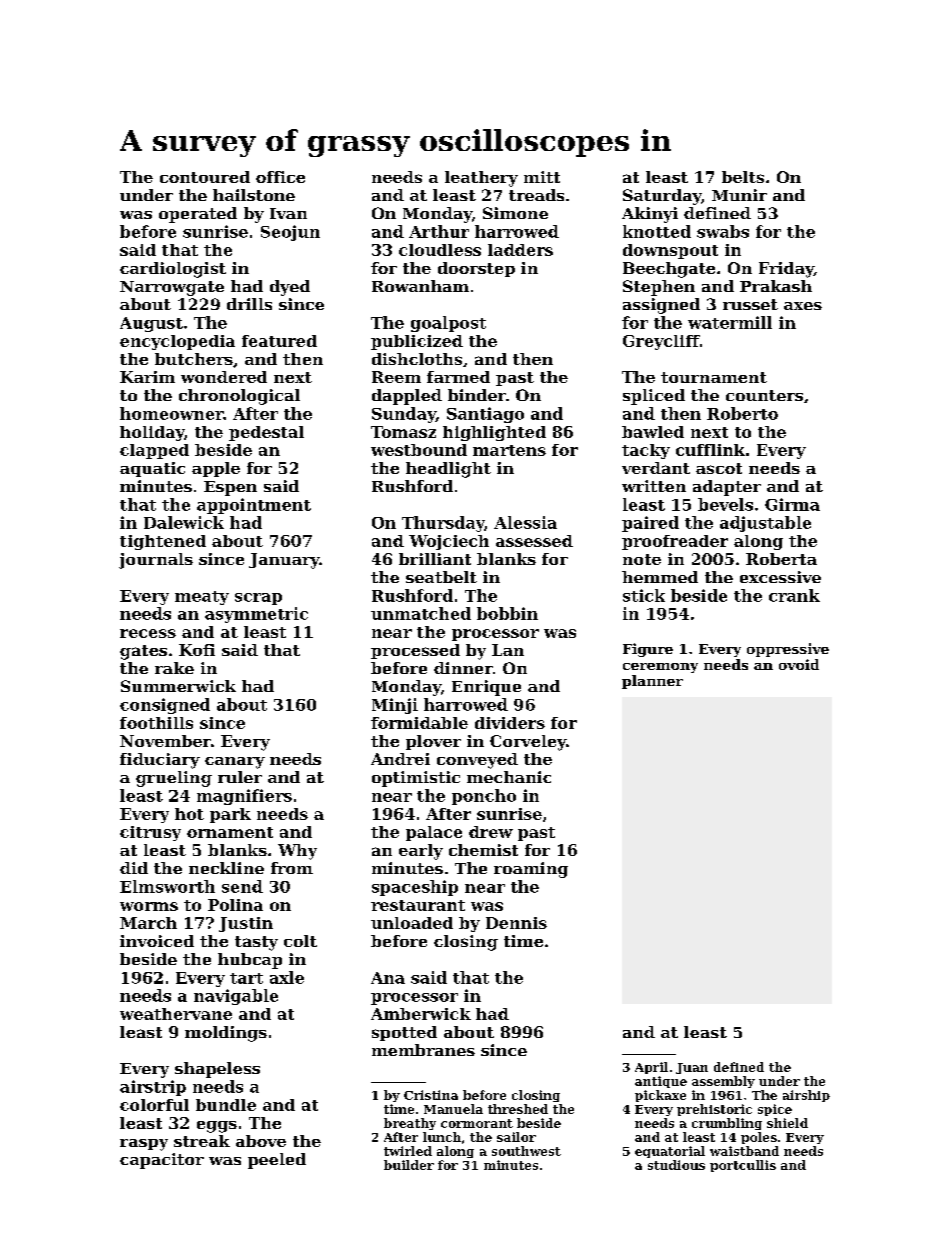 The height and width of the document is (1233, 952). Describe the element at coordinates (531, 870) in the document. I see `roaming` at that location.
